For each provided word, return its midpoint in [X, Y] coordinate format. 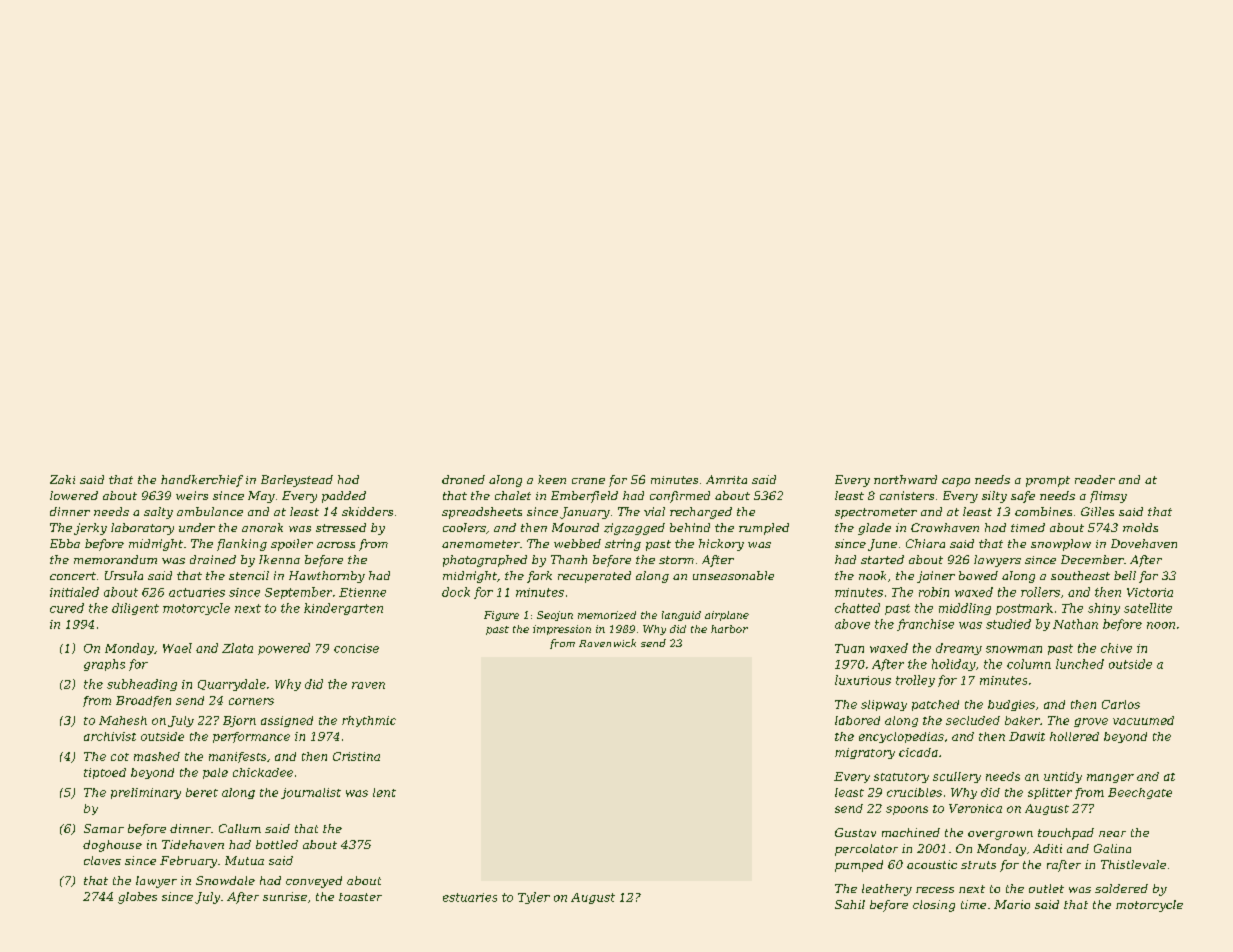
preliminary [146, 793]
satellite [1148, 608]
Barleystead [297, 481]
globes [137, 898]
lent [384, 792]
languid [681, 616]
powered [284, 649]
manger [1110, 778]
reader [1095, 479]
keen [552, 479]
